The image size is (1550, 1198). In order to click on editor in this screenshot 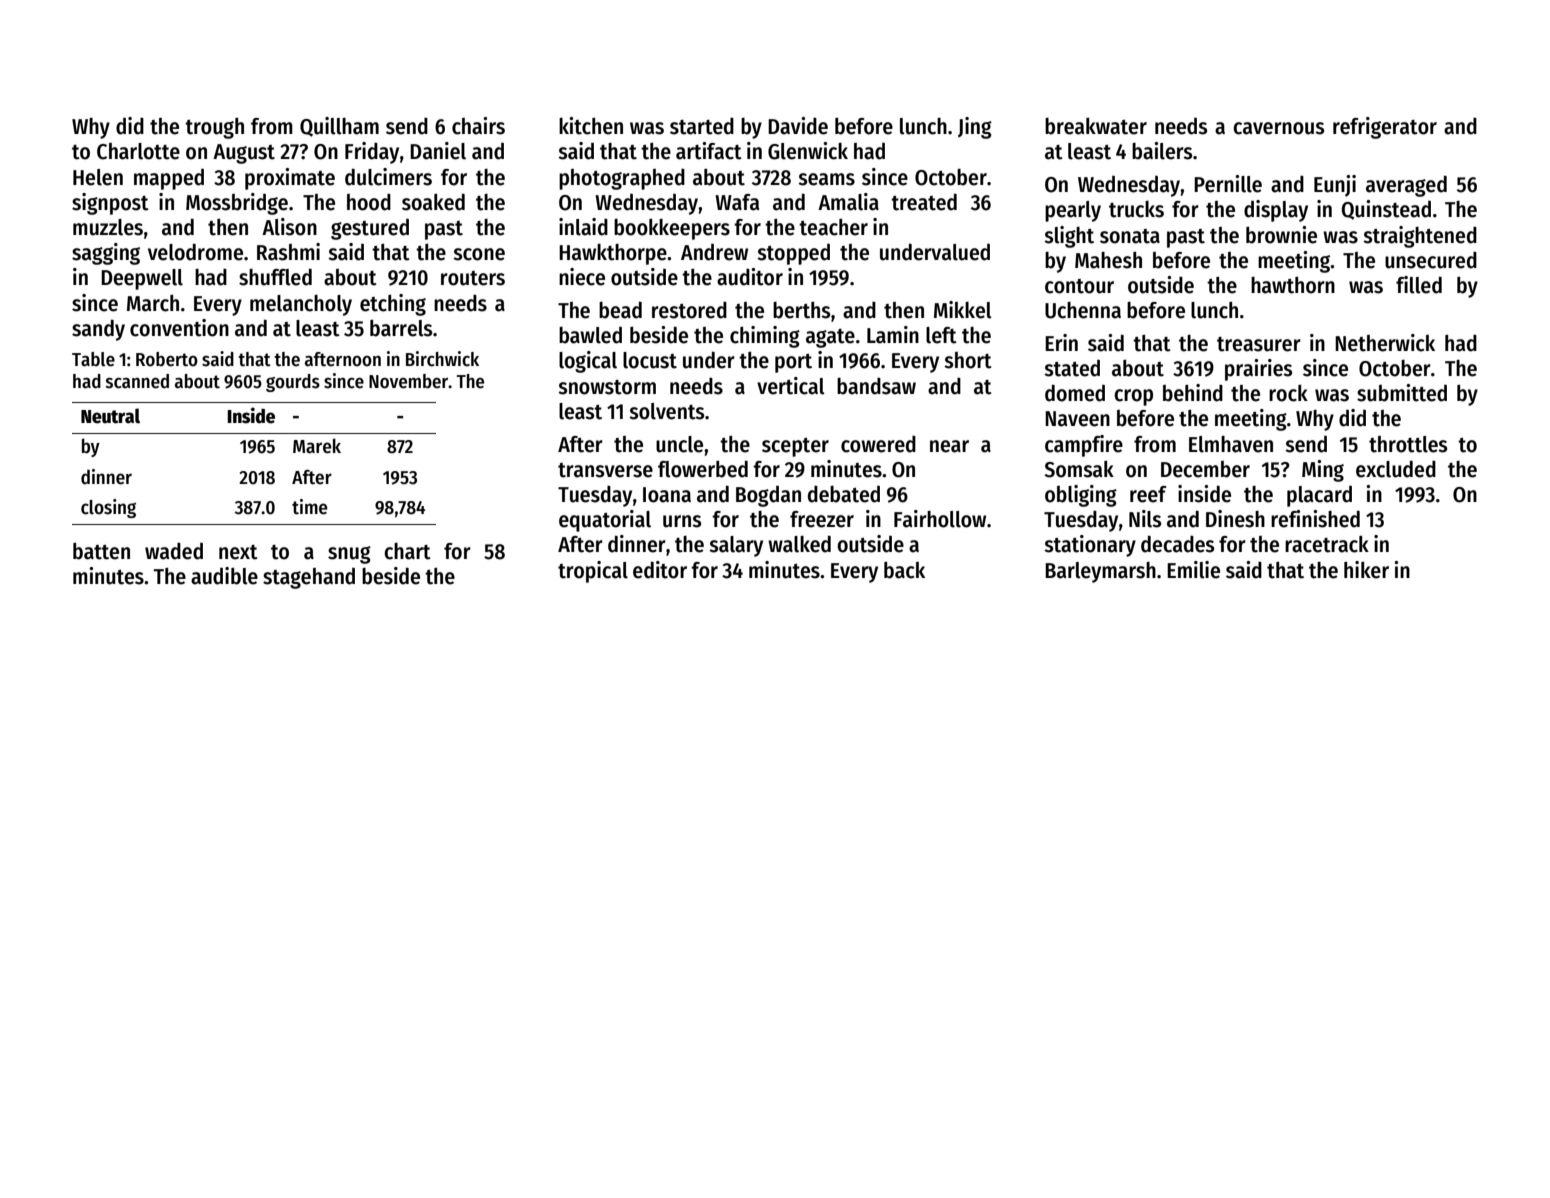, I will do `click(660, 570)`.
